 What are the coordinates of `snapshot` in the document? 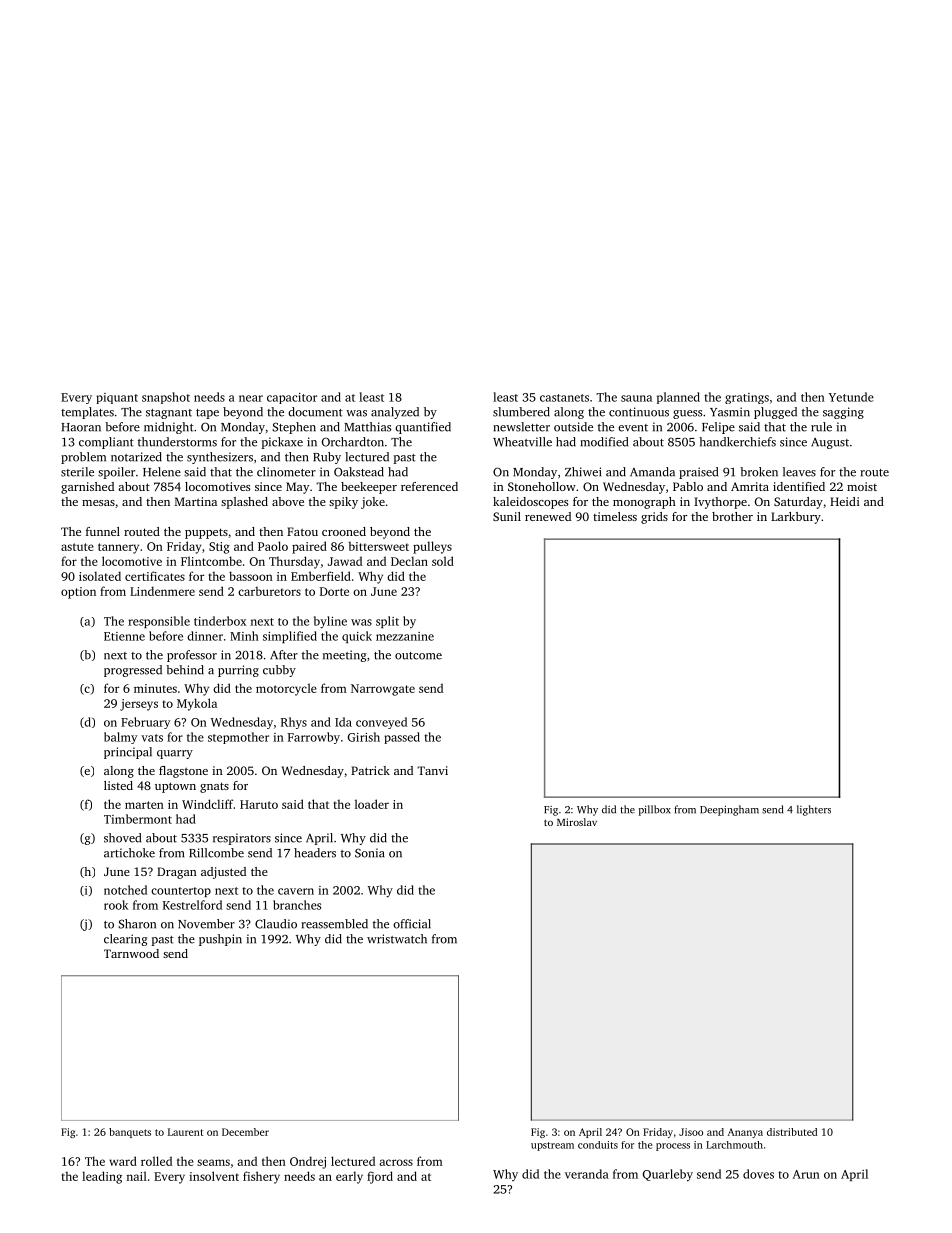 It's located at (166, 398).
